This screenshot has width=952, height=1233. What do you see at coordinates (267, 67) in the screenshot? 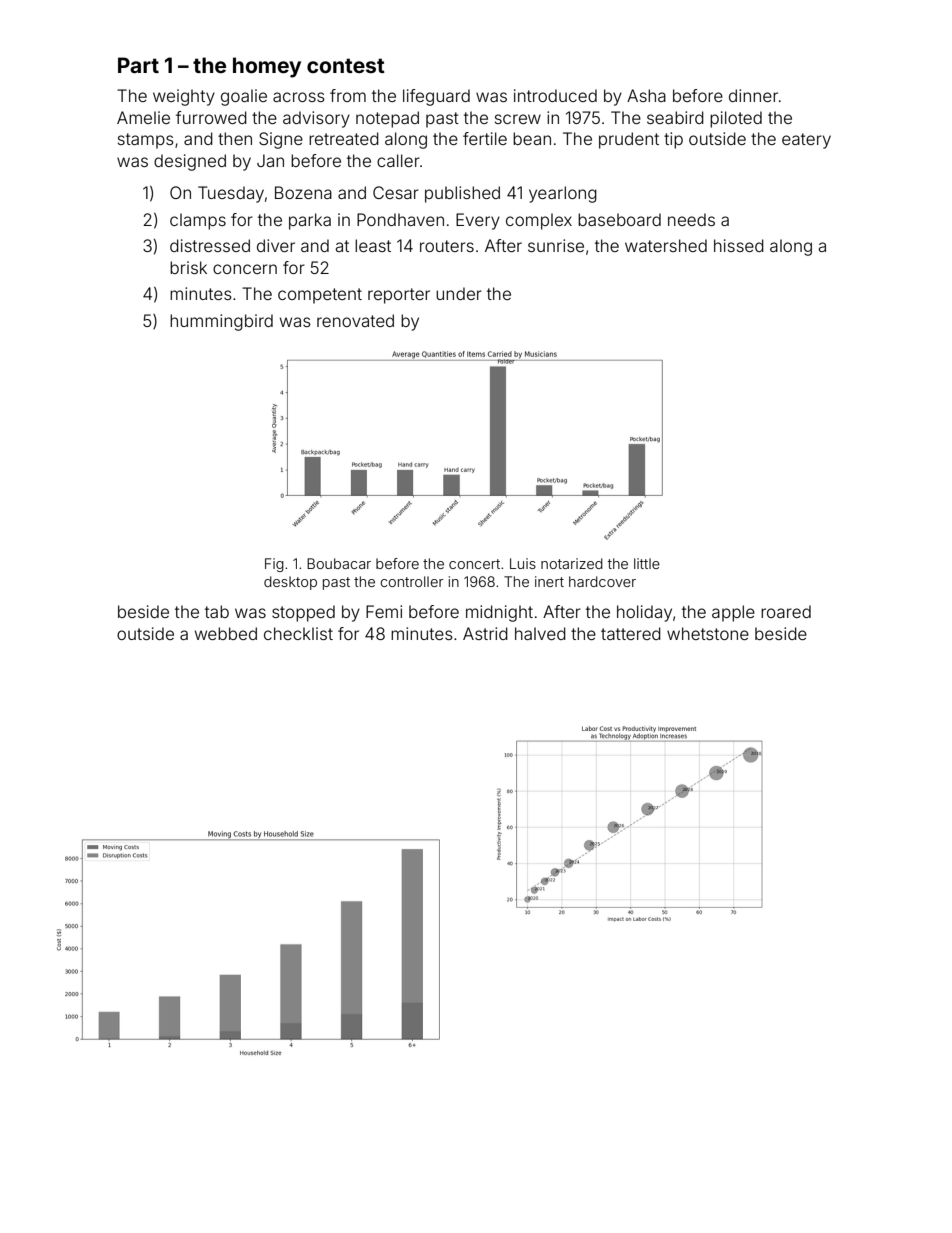
I see `homey` at bounding box center [267, 67].
